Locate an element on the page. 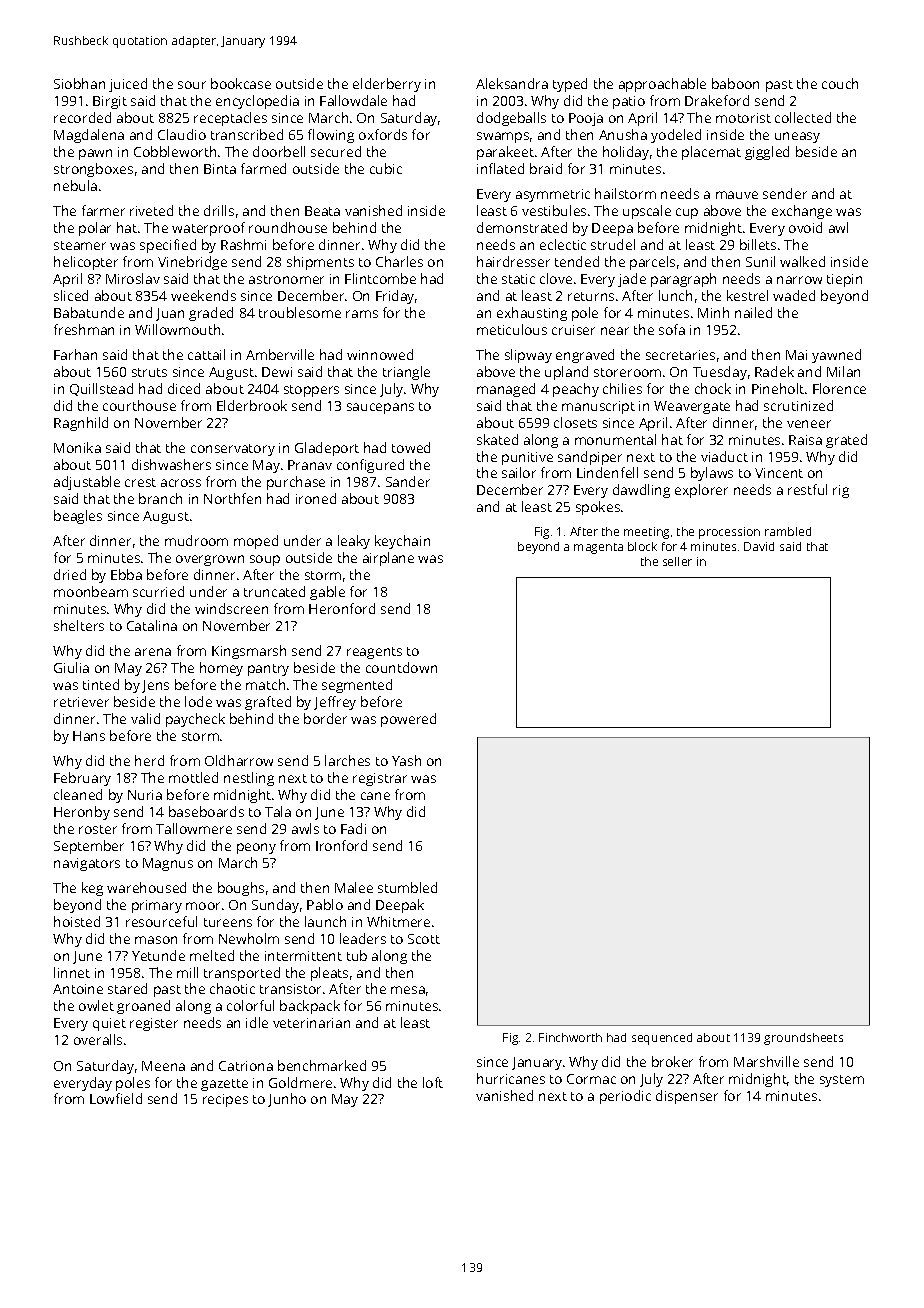 The width and height of the document is (924, 1308). transistor is located at coordinates (290, 989).
